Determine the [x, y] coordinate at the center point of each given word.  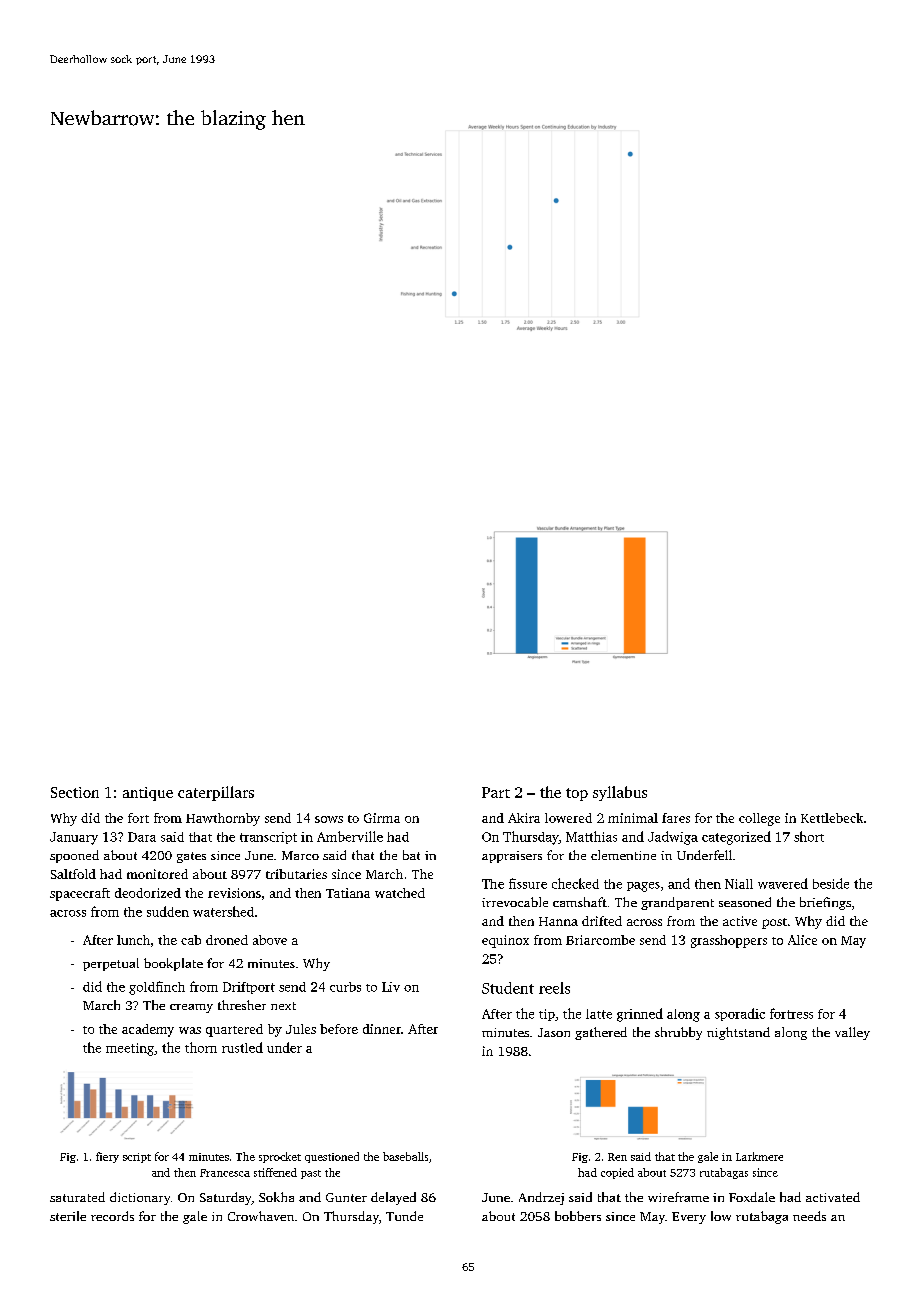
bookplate [173, 964]
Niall [739, 884]
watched [400, 893]
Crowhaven [261, 1216]
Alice [802, 940]
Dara [142, 837]
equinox [505, 941]
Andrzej [541, 1198]
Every [689, 1218]
